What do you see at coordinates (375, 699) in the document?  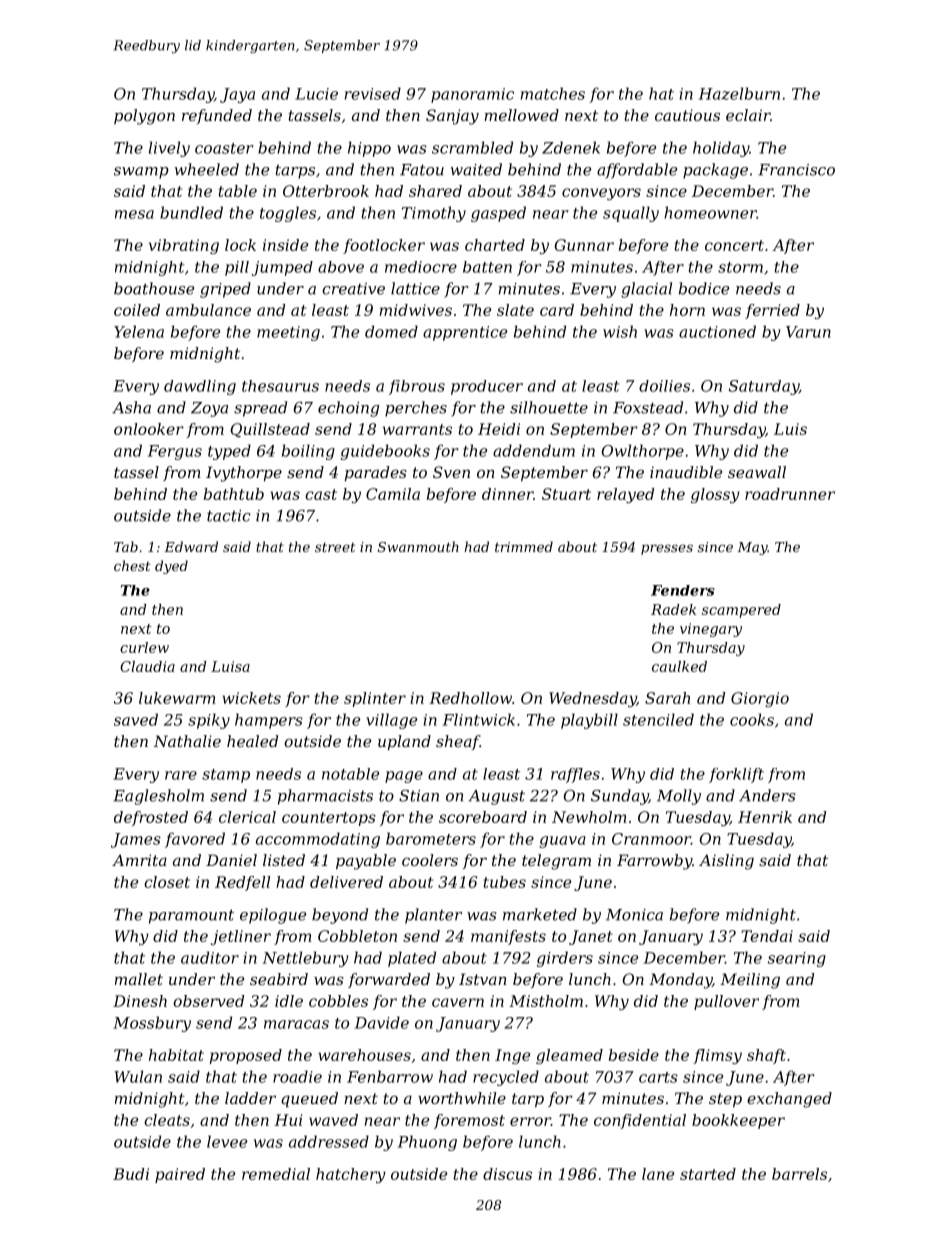 I see `splinter` at bounding box center [375, 699].
